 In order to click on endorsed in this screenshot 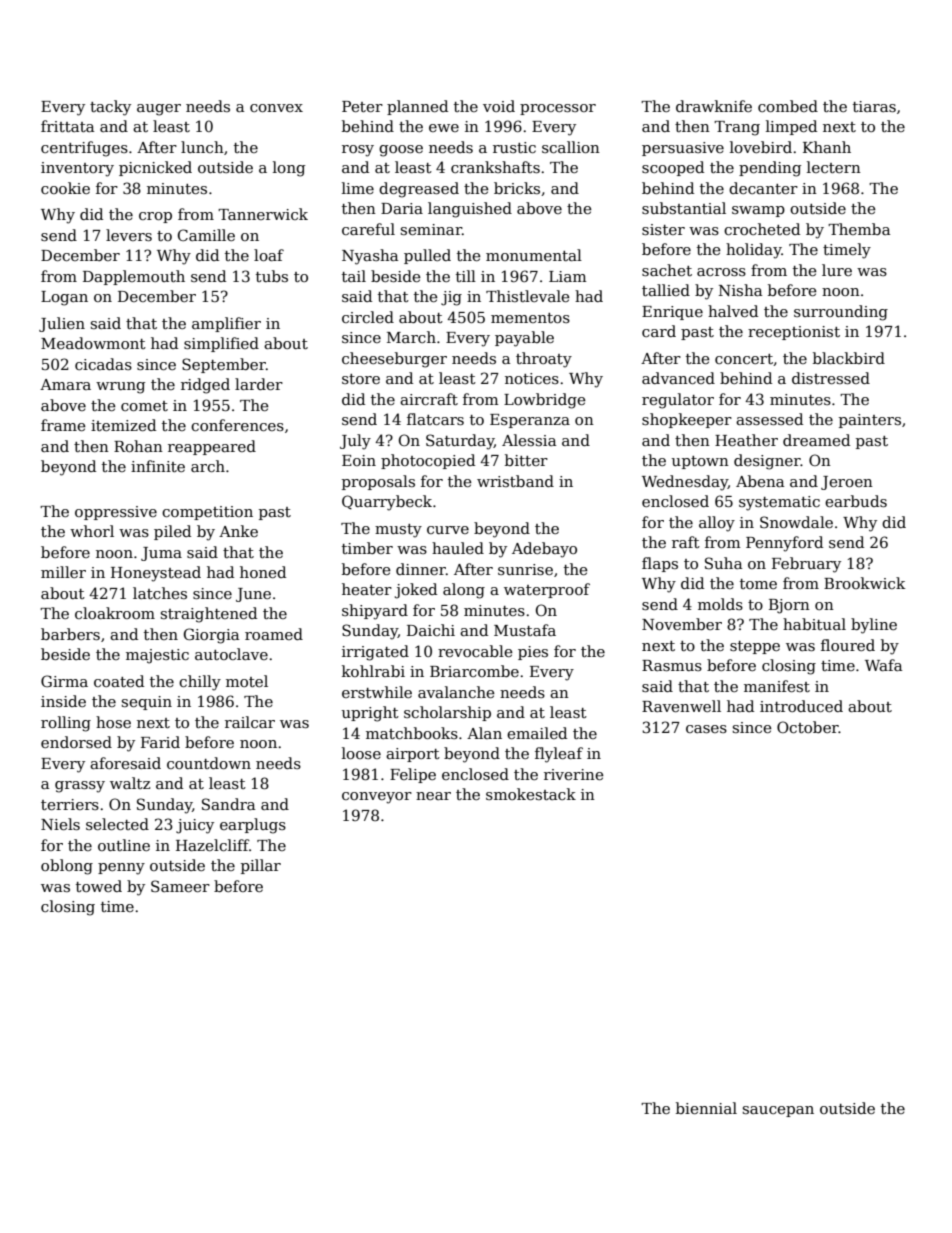, I will do `click(76, 742)`.
